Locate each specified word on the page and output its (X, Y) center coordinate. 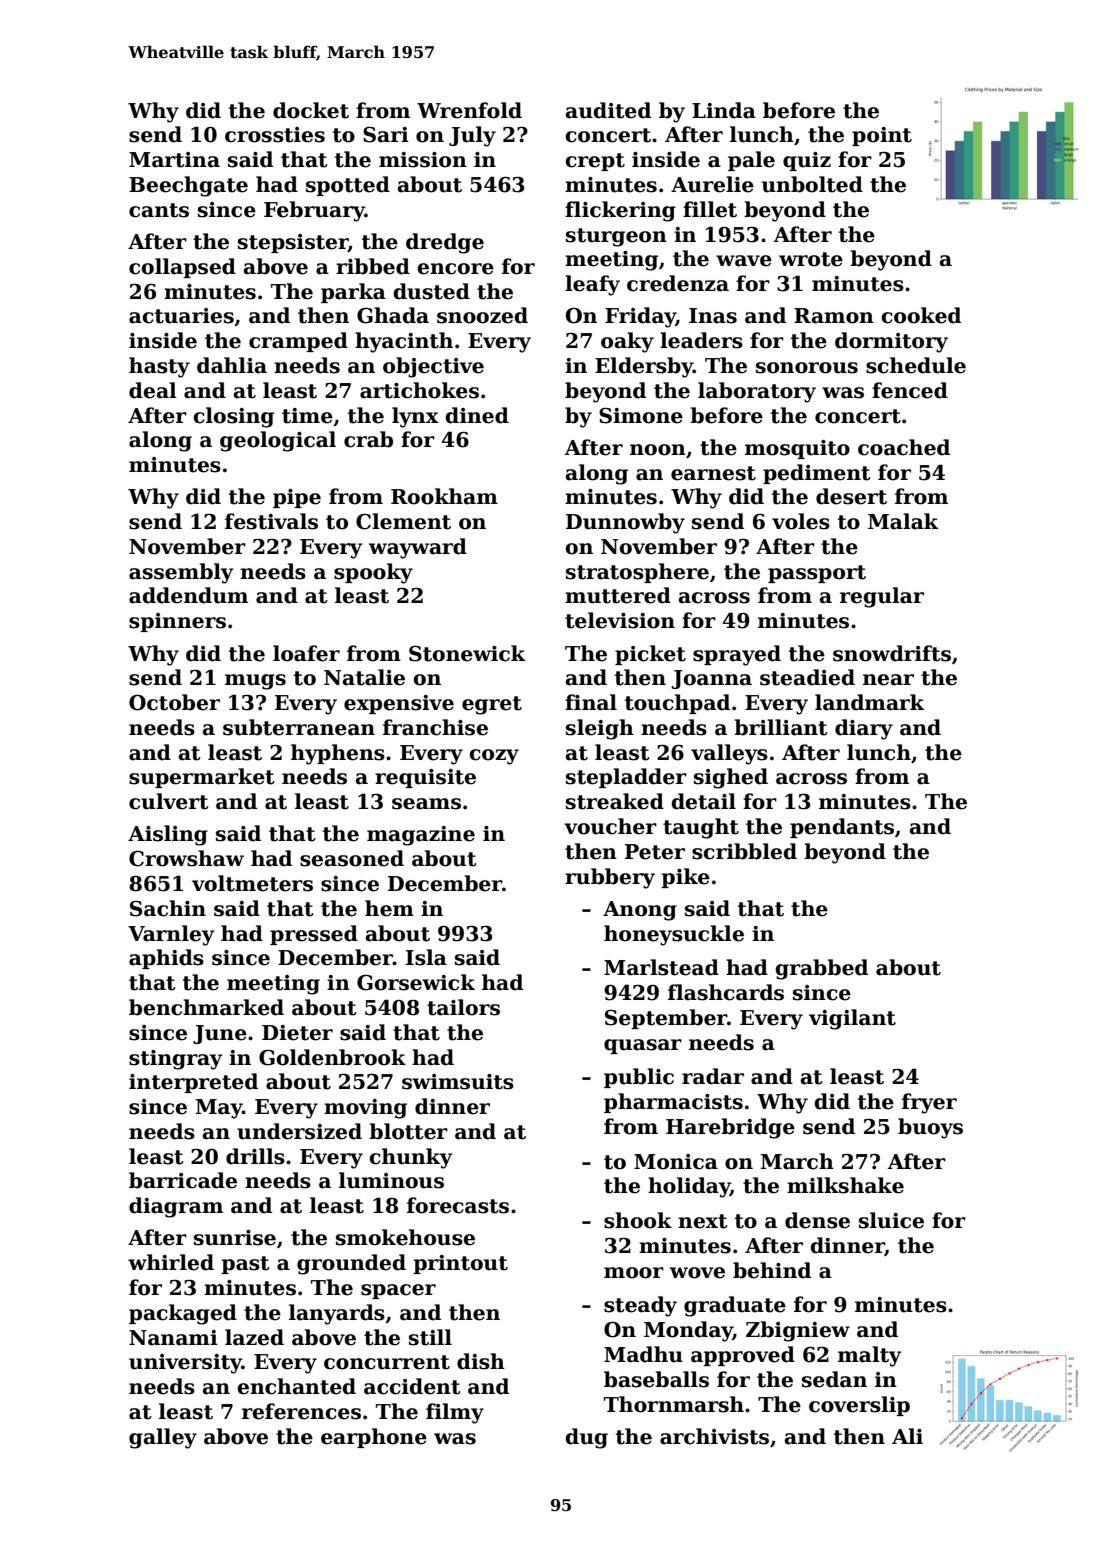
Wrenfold (469, 110)
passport (817, 574)
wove (697, 1273)
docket (311, 110)
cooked (921, 315)
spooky (373, 573)
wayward (418, 548)
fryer (929, 1103)
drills (255, 1156)
